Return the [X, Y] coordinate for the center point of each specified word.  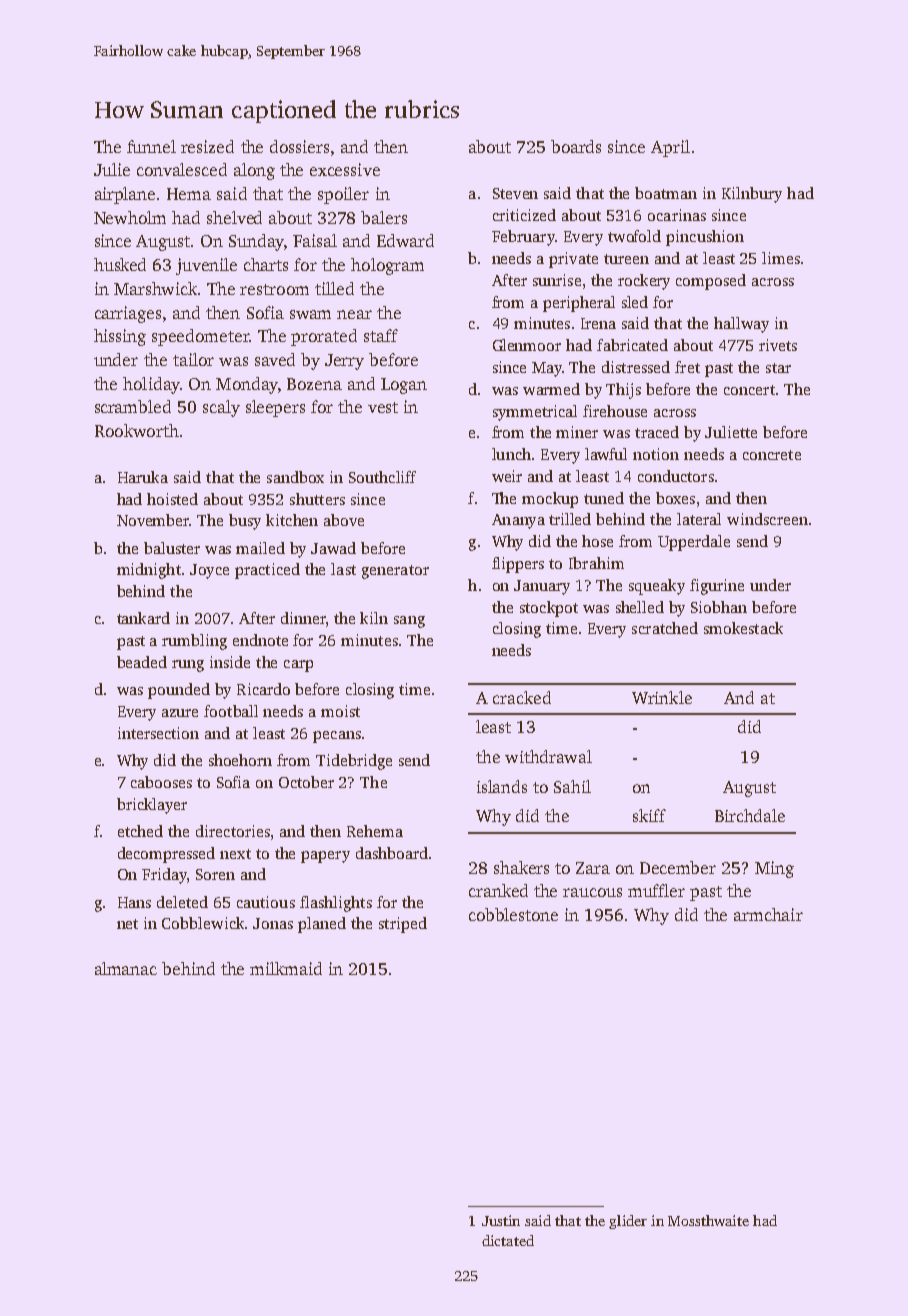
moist [340, 711]
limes [781, 258]
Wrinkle [662, 697]
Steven [515, 193]
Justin [501, 1220]
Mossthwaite [708, 1220]
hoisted [172, 499]
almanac [126, 968]
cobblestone [513, 914]
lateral [699, 519]
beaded [142, 662]
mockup [550, 500]
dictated [508, 1240]
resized [207, 146]
